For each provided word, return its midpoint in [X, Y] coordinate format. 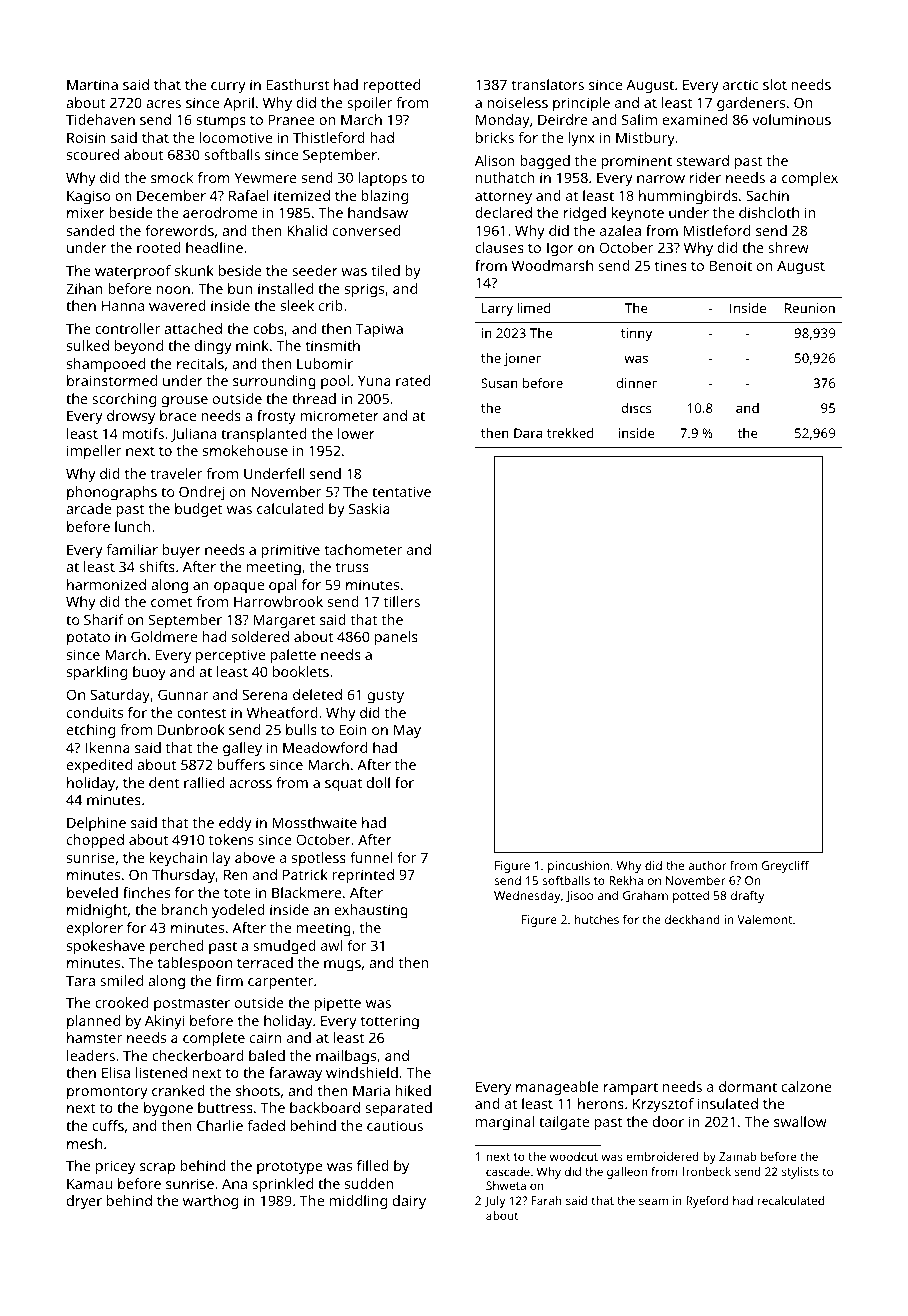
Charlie [220, 1125]
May [407, 731]
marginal [505, 1123]
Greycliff [785, 866]
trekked [570, 433]
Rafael [248, 195]
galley [242, 749]
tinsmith [333, 345]
